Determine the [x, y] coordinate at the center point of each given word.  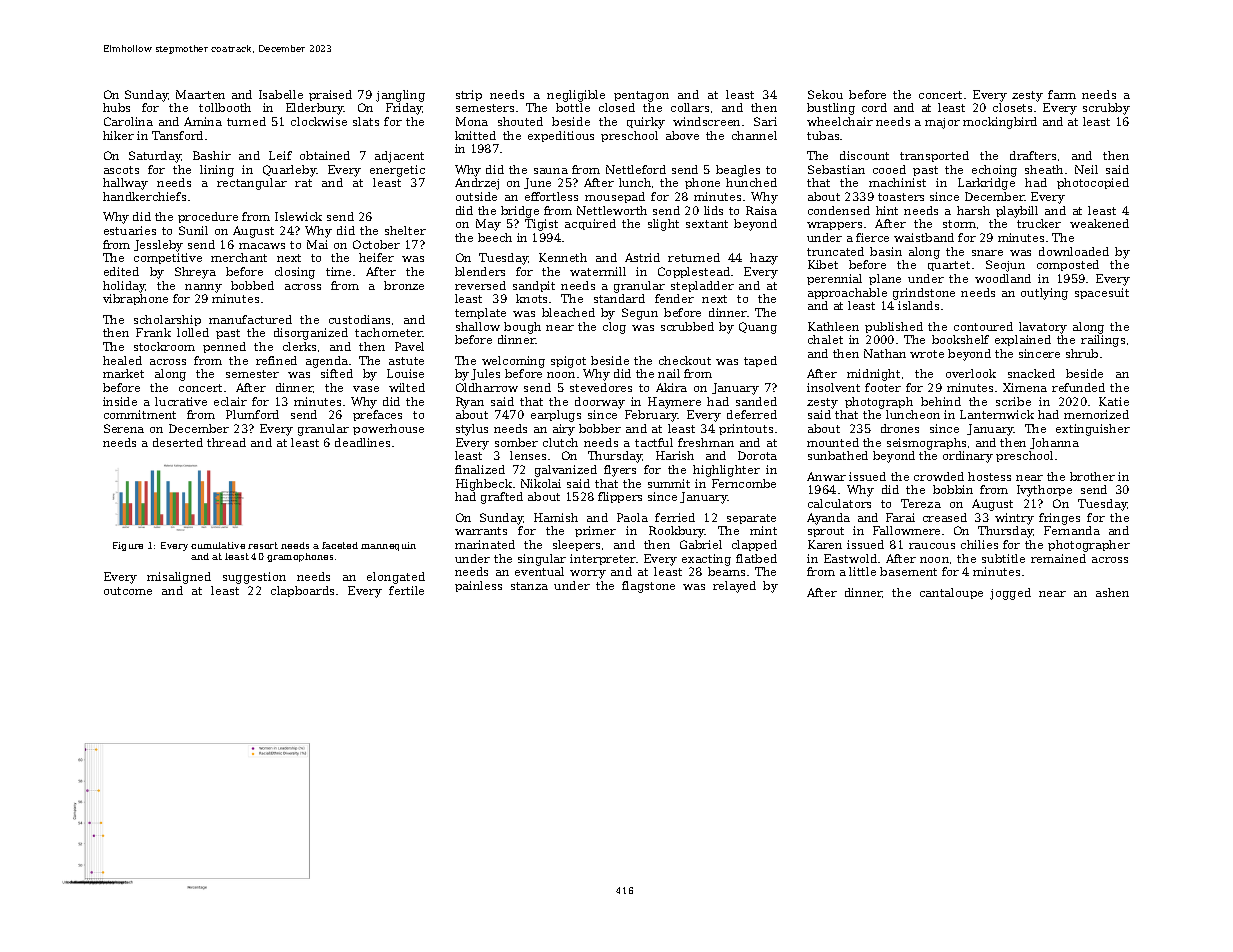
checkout [685, 360]
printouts [746, 429]
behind [941, 401]
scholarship [167, 320]
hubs [116, 107]
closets [1012, 107]
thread [226, 442]
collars [690, 107]
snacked [1031, 373]
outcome [128, 591]
